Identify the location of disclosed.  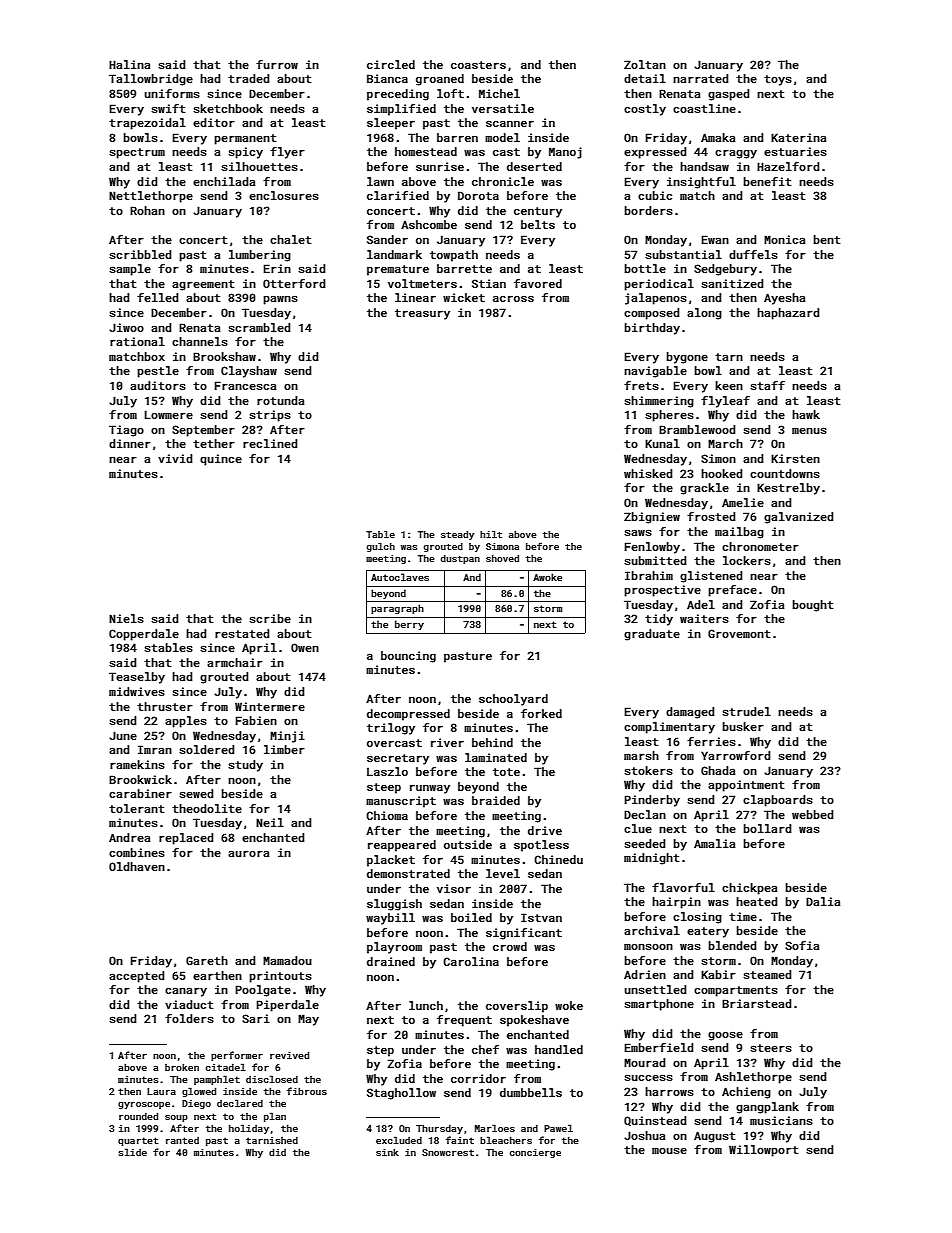
(272, 1079).
